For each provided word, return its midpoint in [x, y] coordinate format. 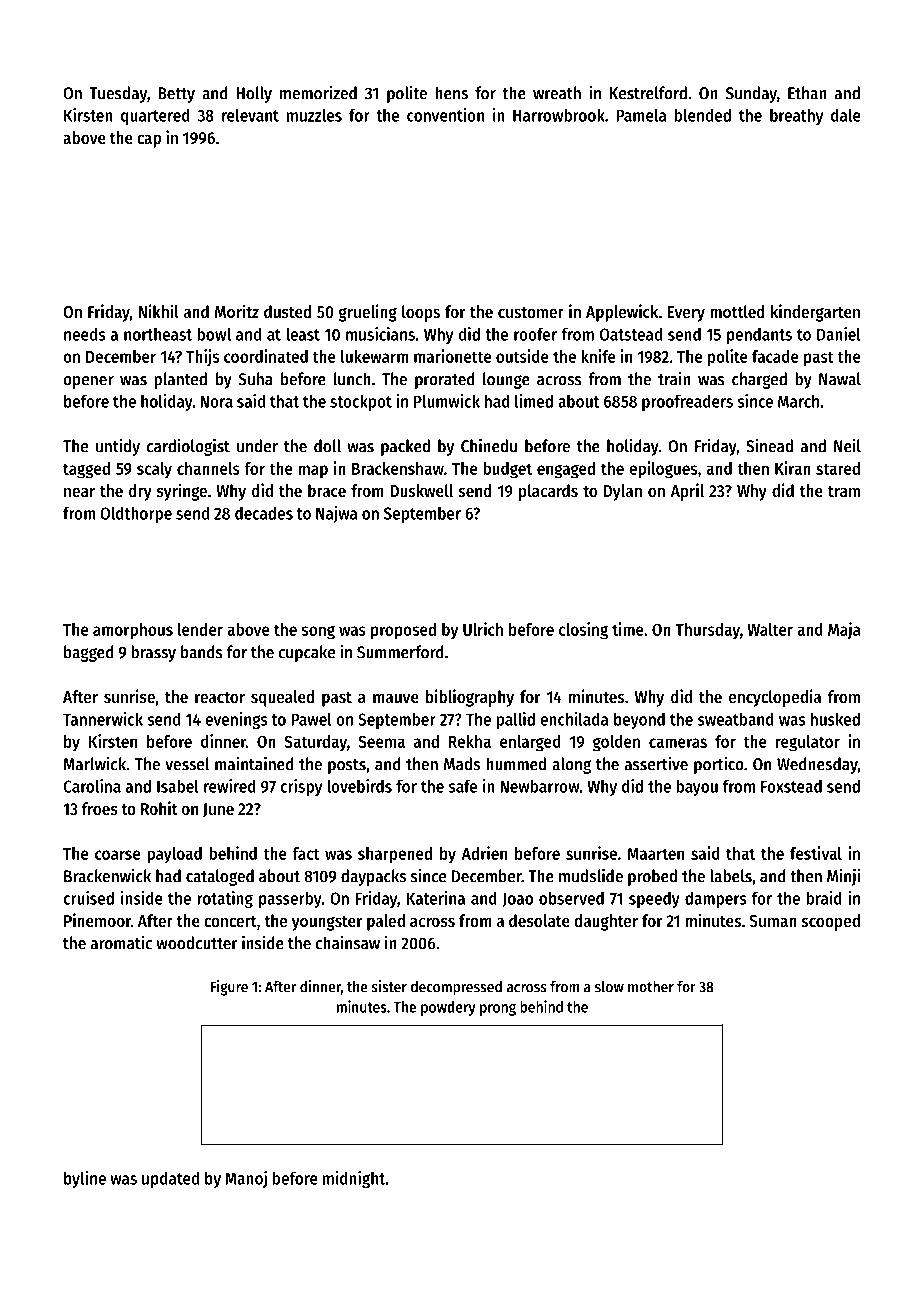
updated [170, 1179]
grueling [368, 313]
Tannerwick [103, 719]
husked [835, 719]
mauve [396, 698]
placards [548, 492]
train [674, 378]
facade [775, 356]
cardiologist [188, 447]
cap [149, 141]
